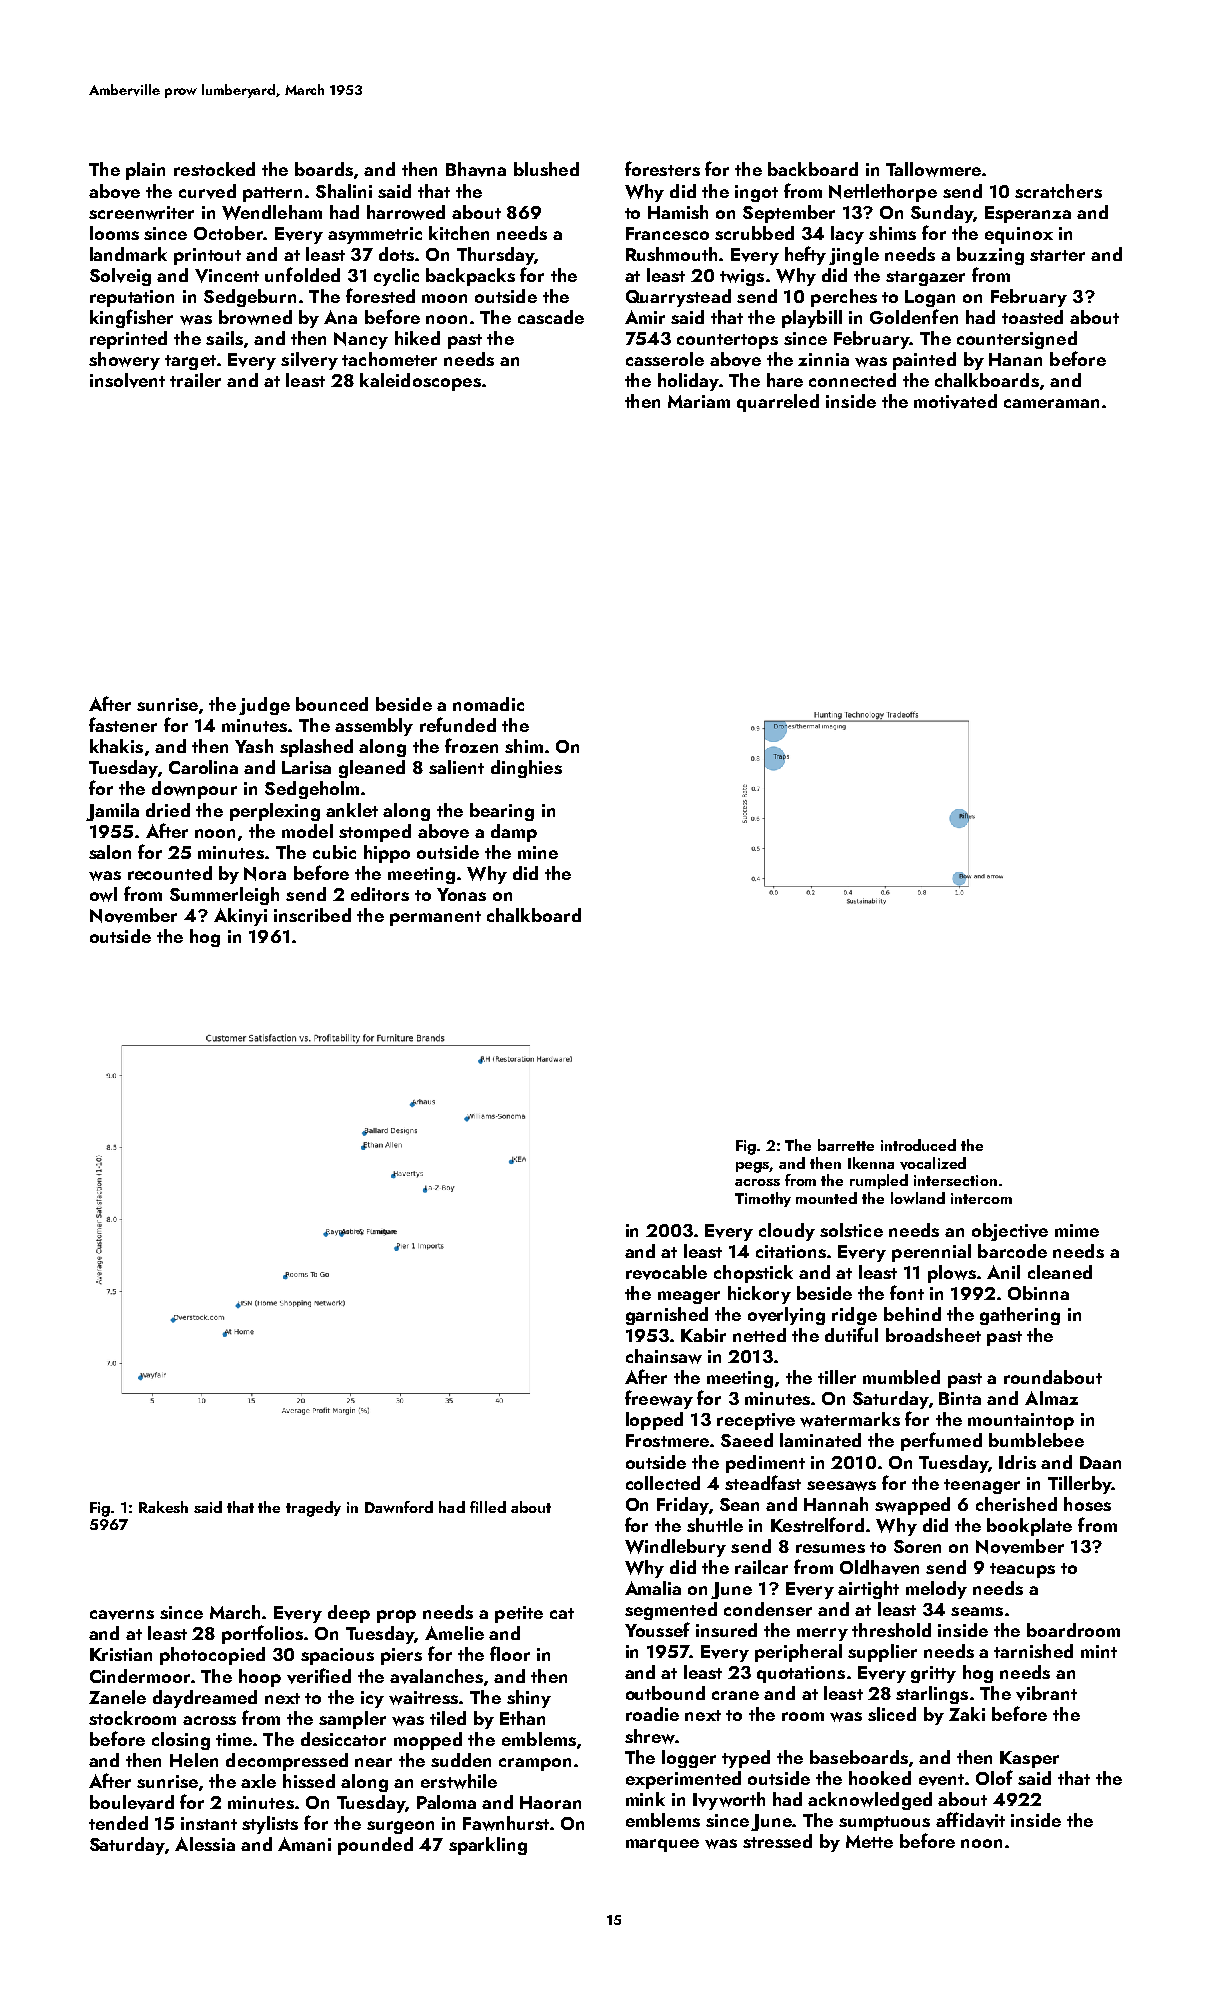  What do you see at coordinates (662, 1845) in the image?
I see `marquee` at bounding box center [662, 1845].
